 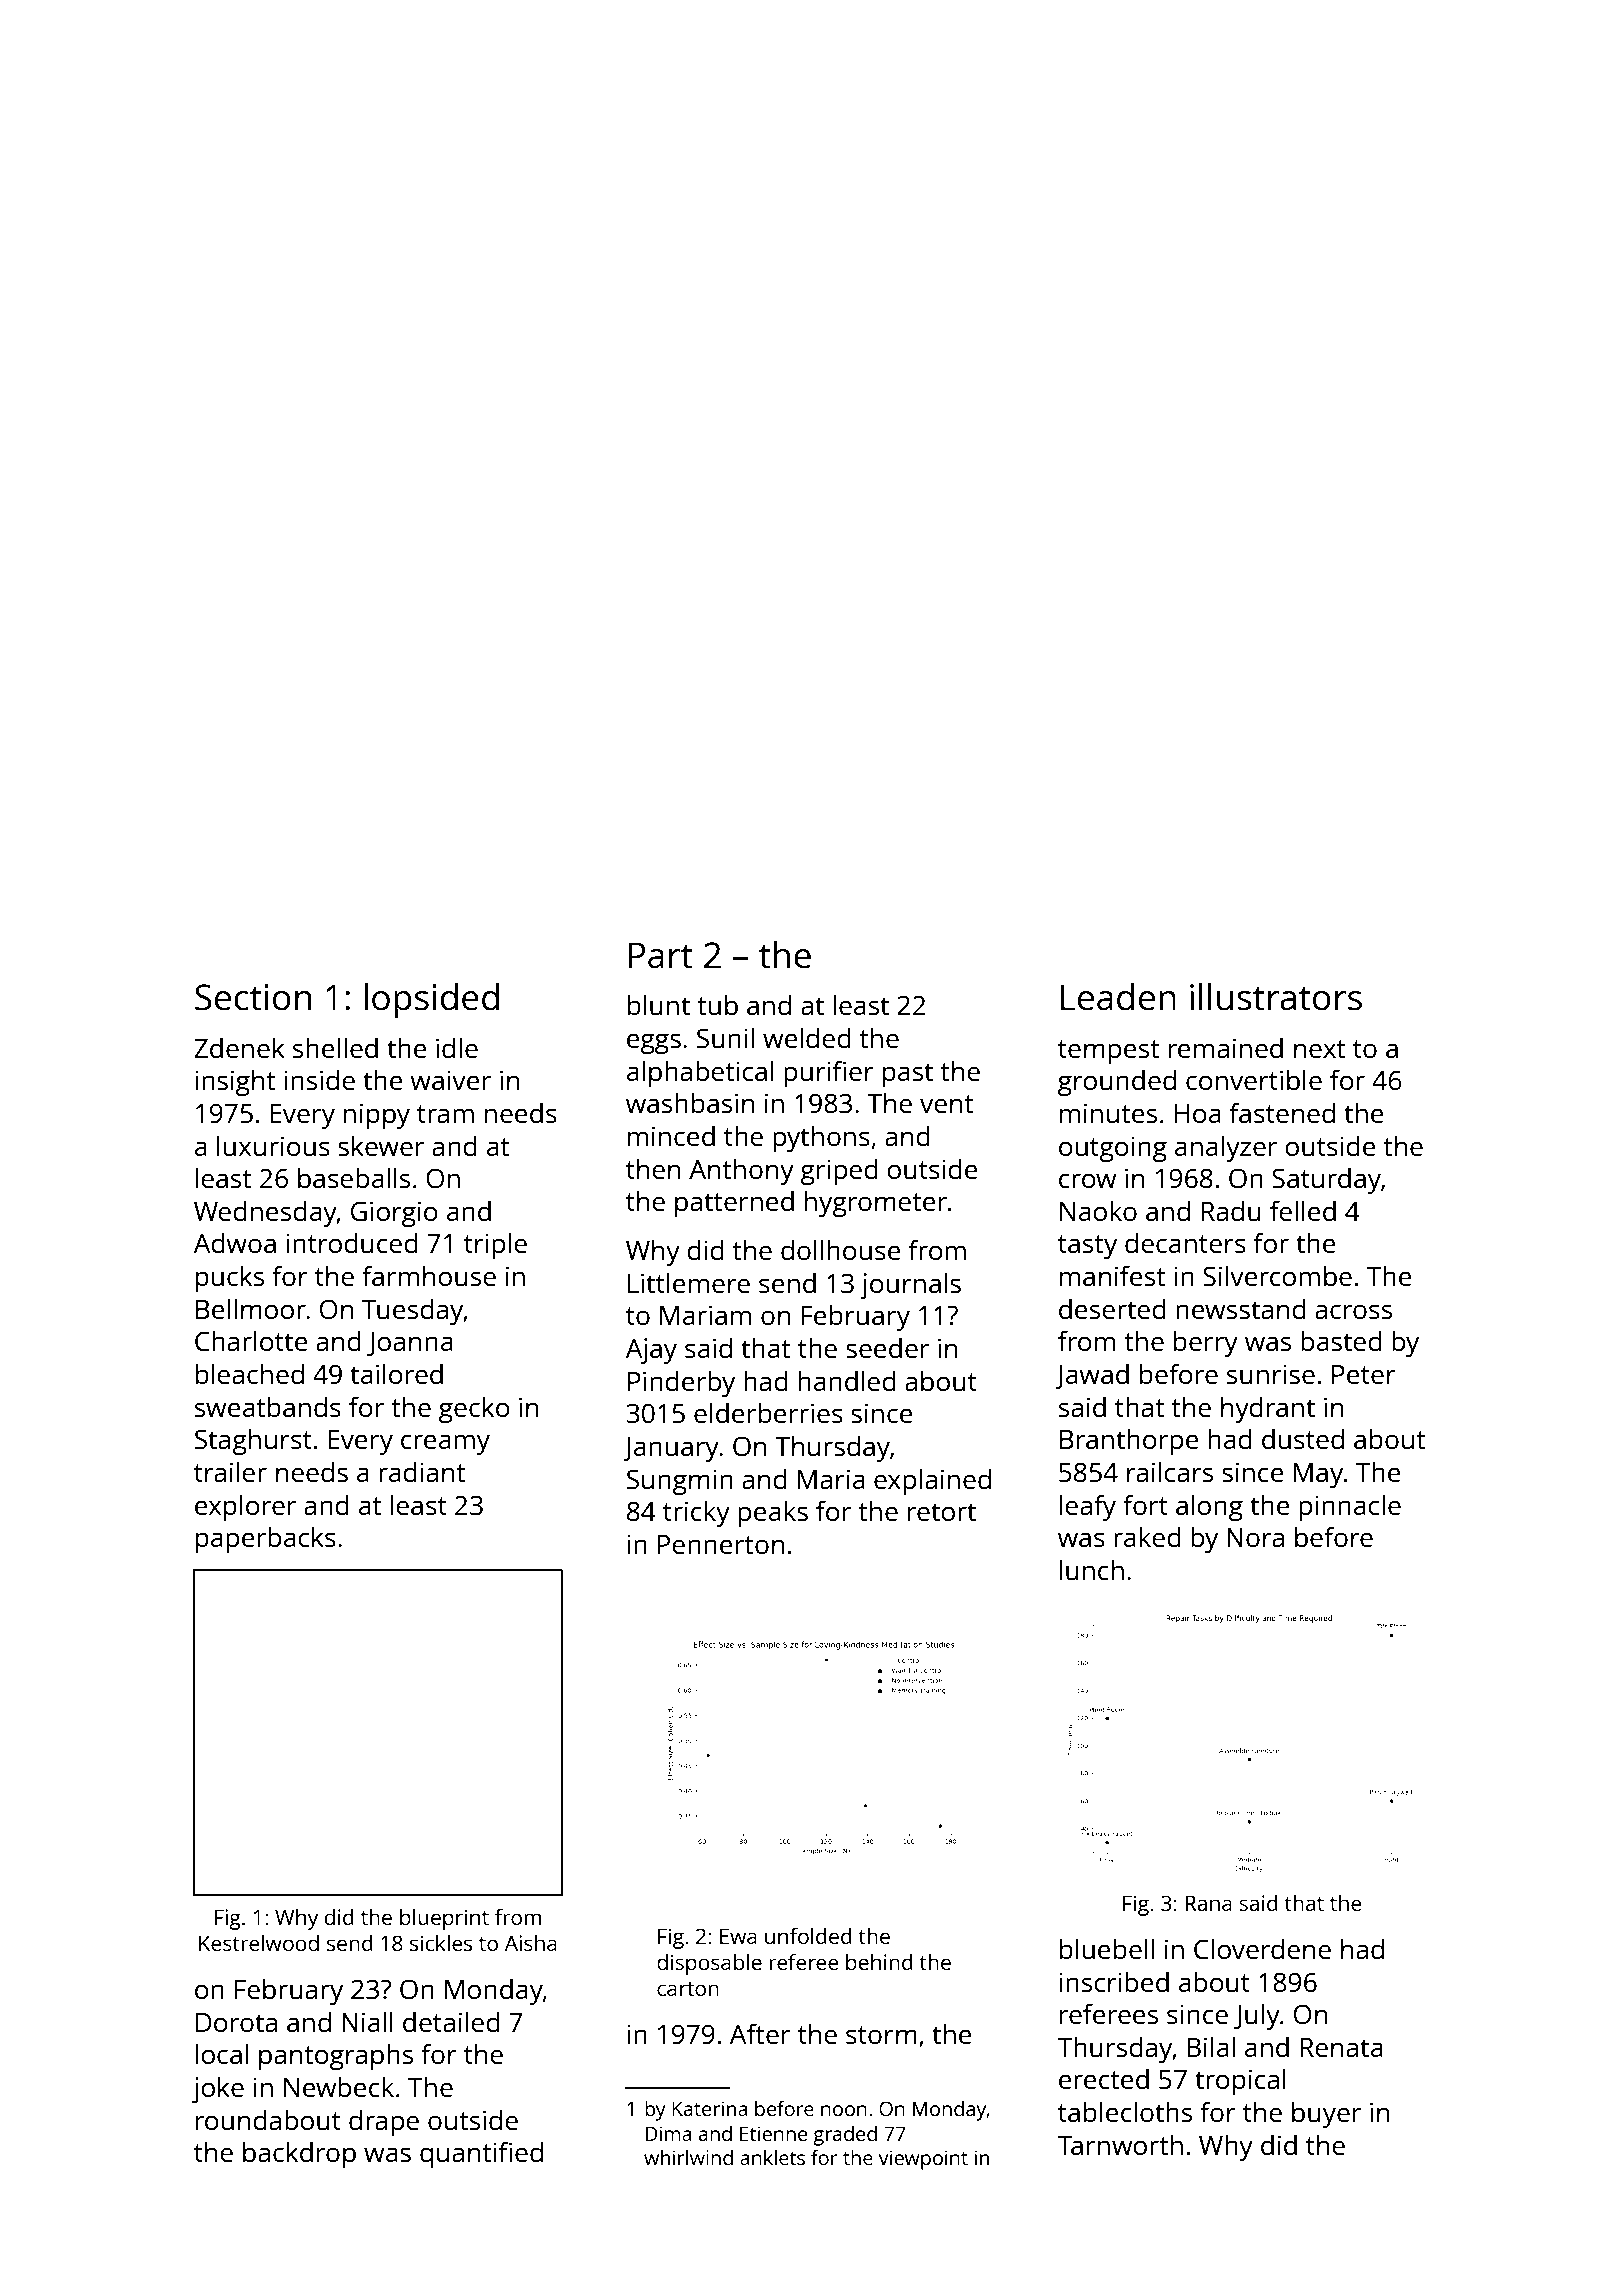 I want to click on Part, so click(x=661, y=955).
